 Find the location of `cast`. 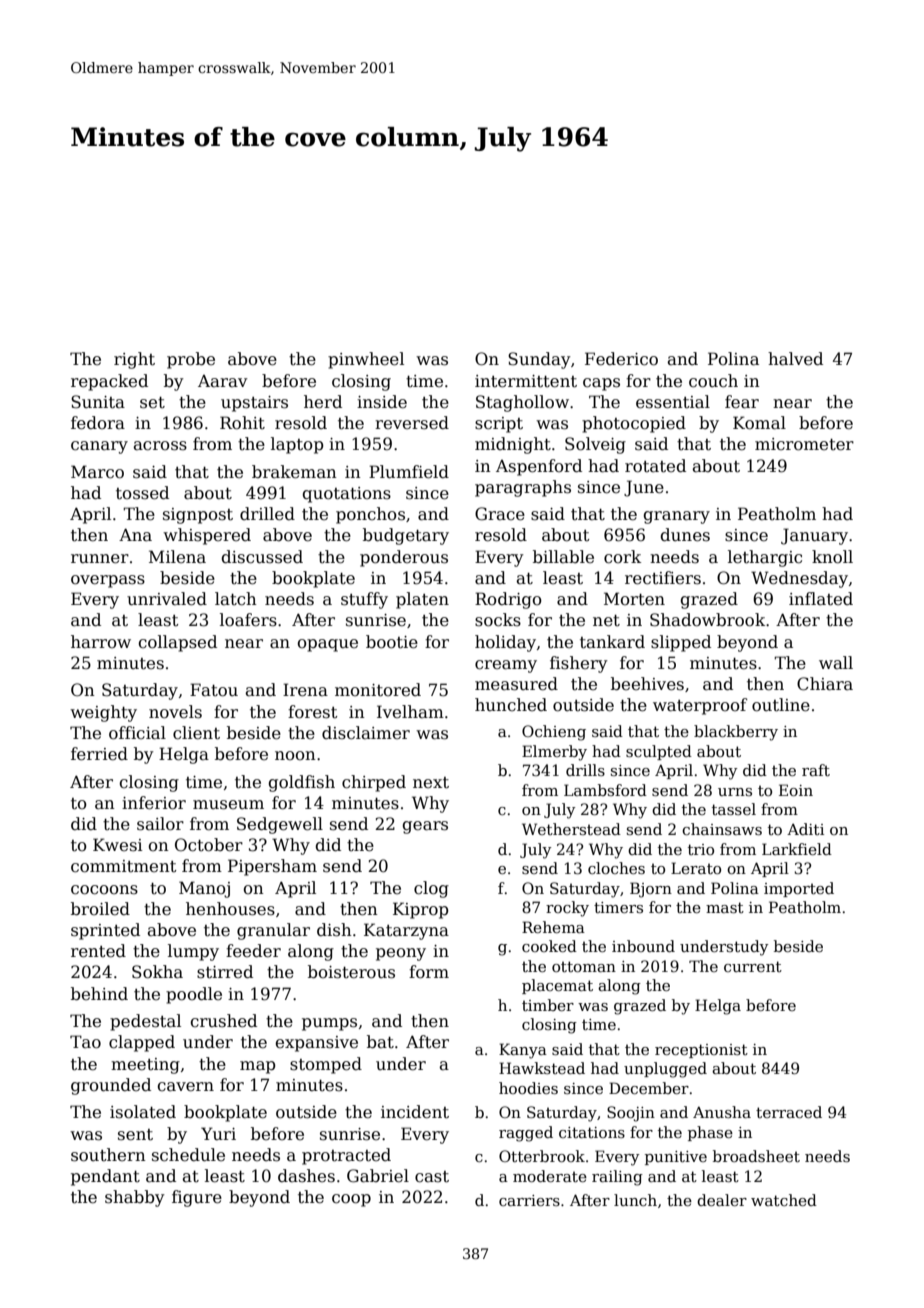

cast is located at coordinates (432, 1177).
